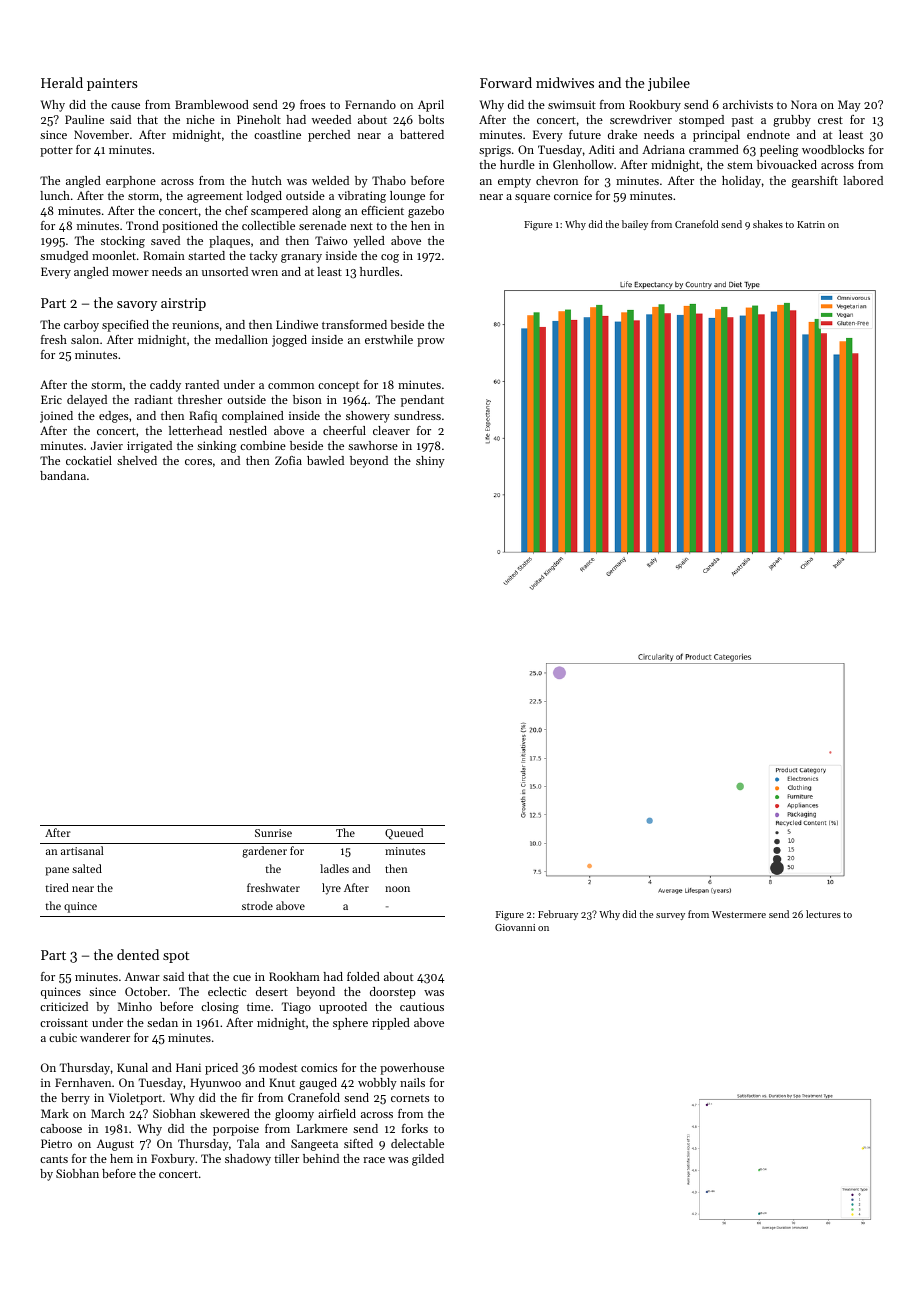 The width and height of the image is (924, 1308). What do you see at coordinates (54, 1159) in the image?
I see `cants` at bounding box center [54, 1159].
